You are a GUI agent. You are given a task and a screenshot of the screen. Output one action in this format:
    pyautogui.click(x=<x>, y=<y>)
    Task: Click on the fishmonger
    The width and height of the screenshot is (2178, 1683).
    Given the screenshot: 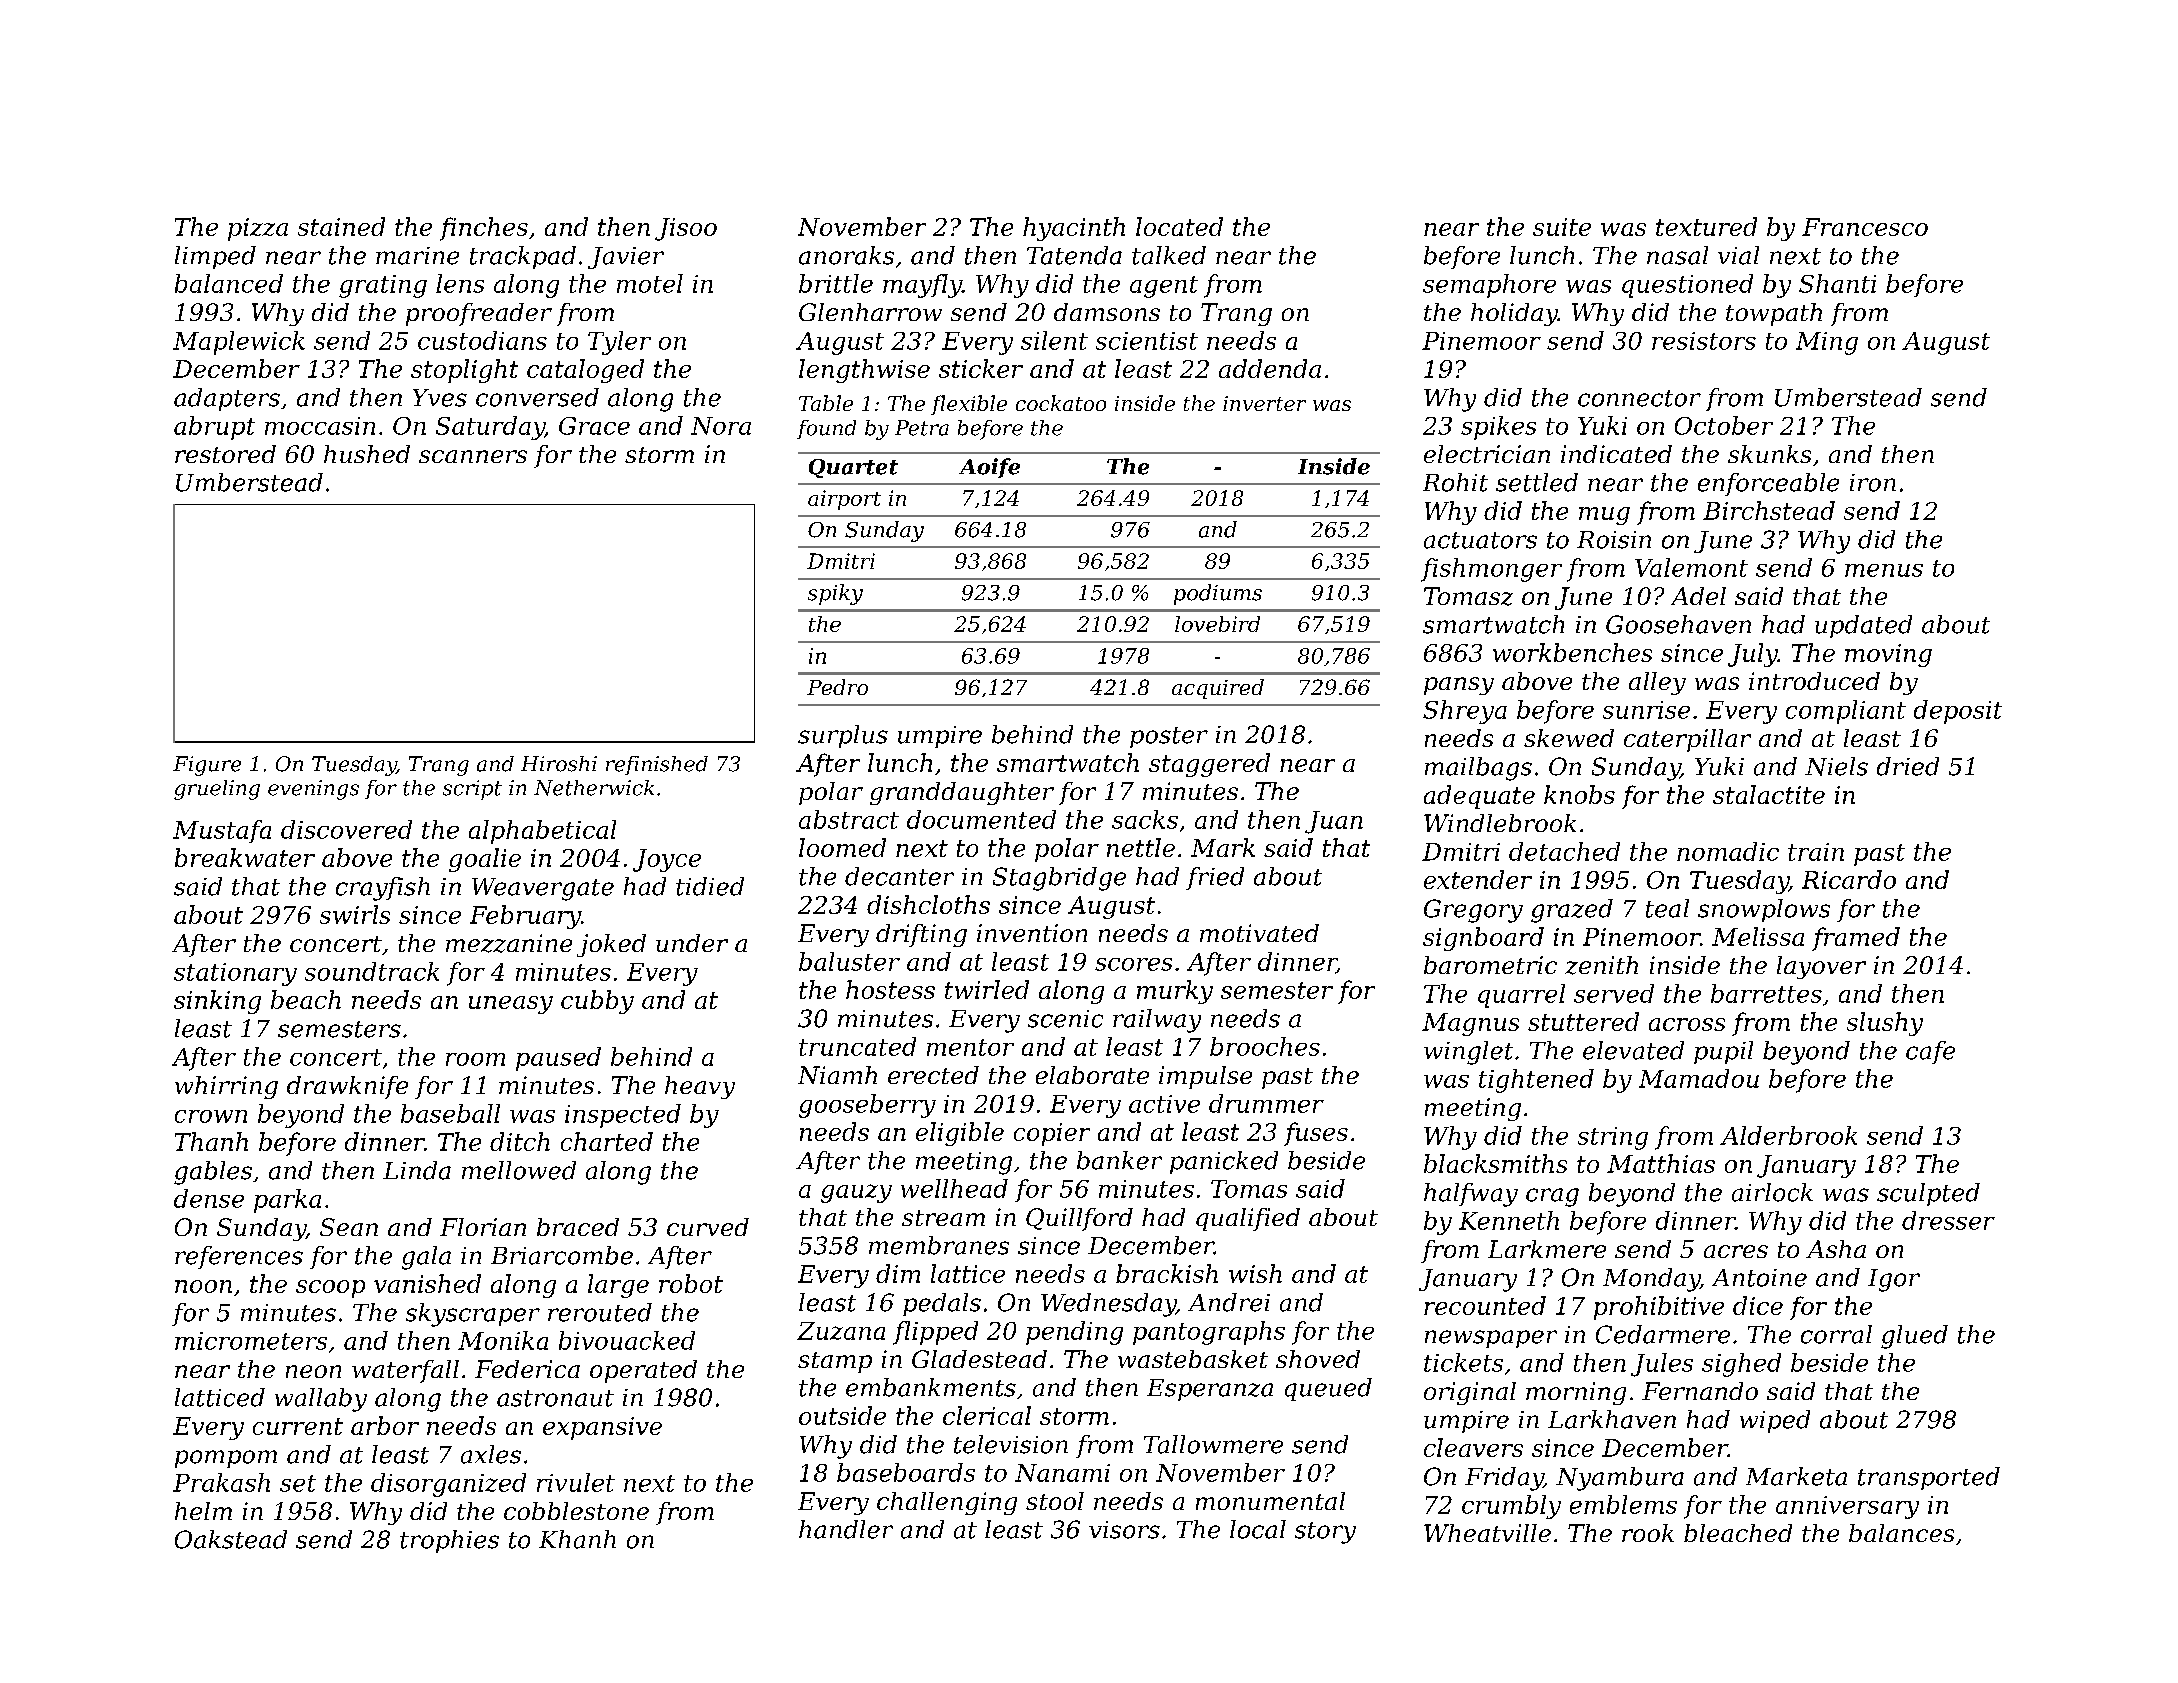 What is the action you would take?
    pyautogui.click(x=1491, y=570)
